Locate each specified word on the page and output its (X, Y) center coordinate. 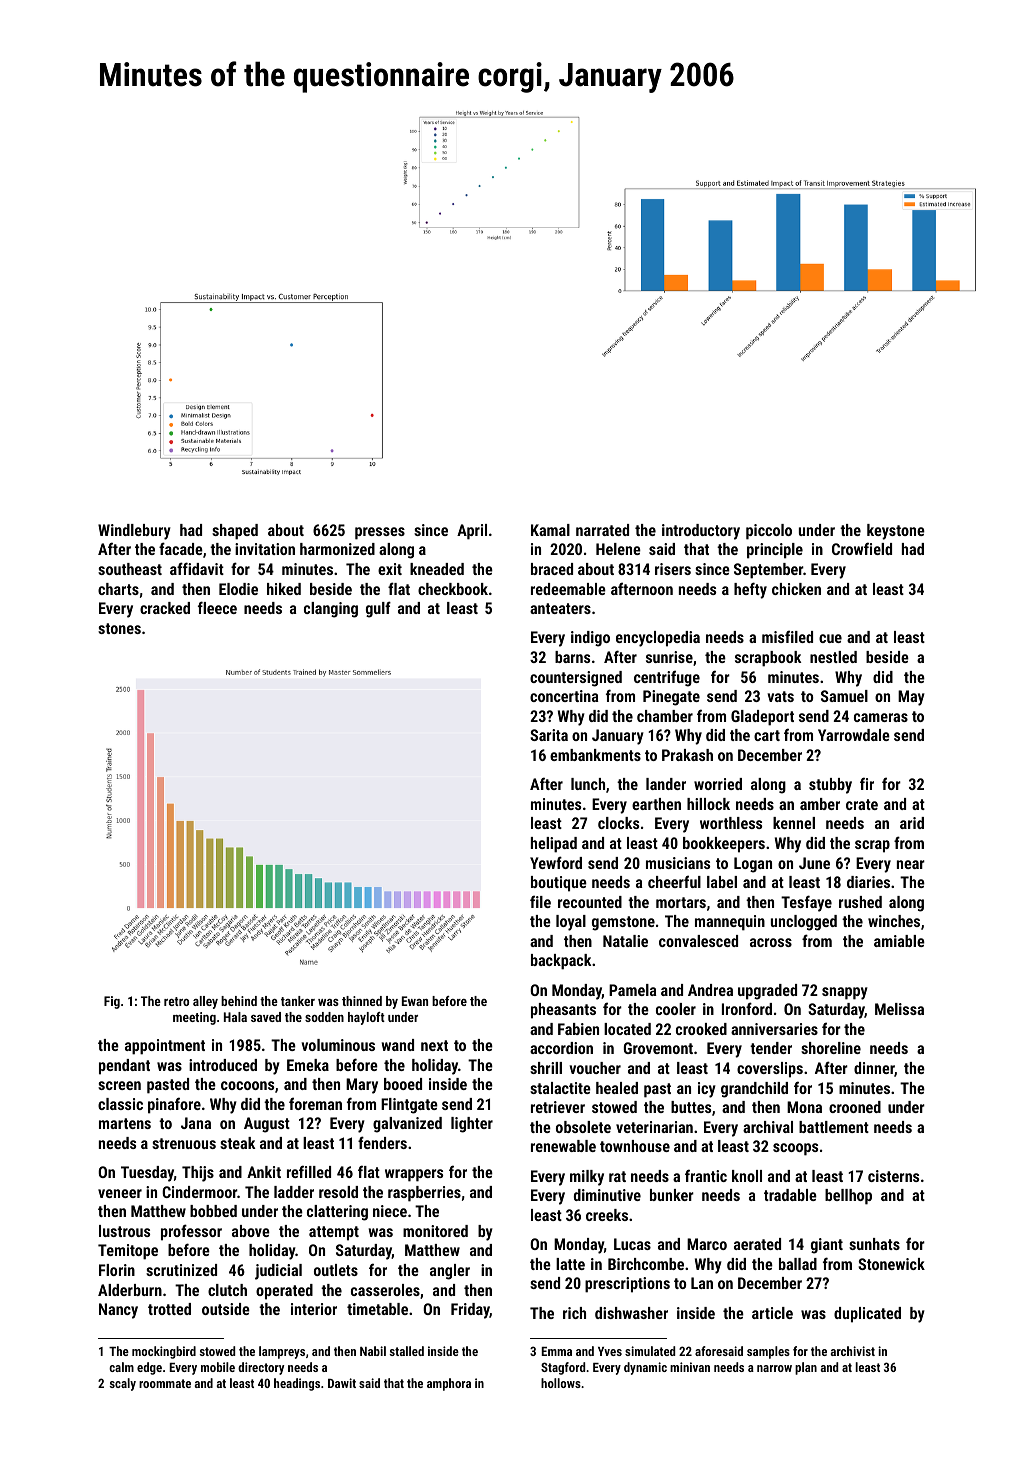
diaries (868, 882)
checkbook (453, 589)
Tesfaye (806, 903)
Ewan (415, 1001)
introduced (223, 1065)
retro (176, 1001)
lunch (588, 784)
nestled (833, 657)
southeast (130, 569)
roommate (165, 1383)
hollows (561, 1383)
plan (806, 1368)
